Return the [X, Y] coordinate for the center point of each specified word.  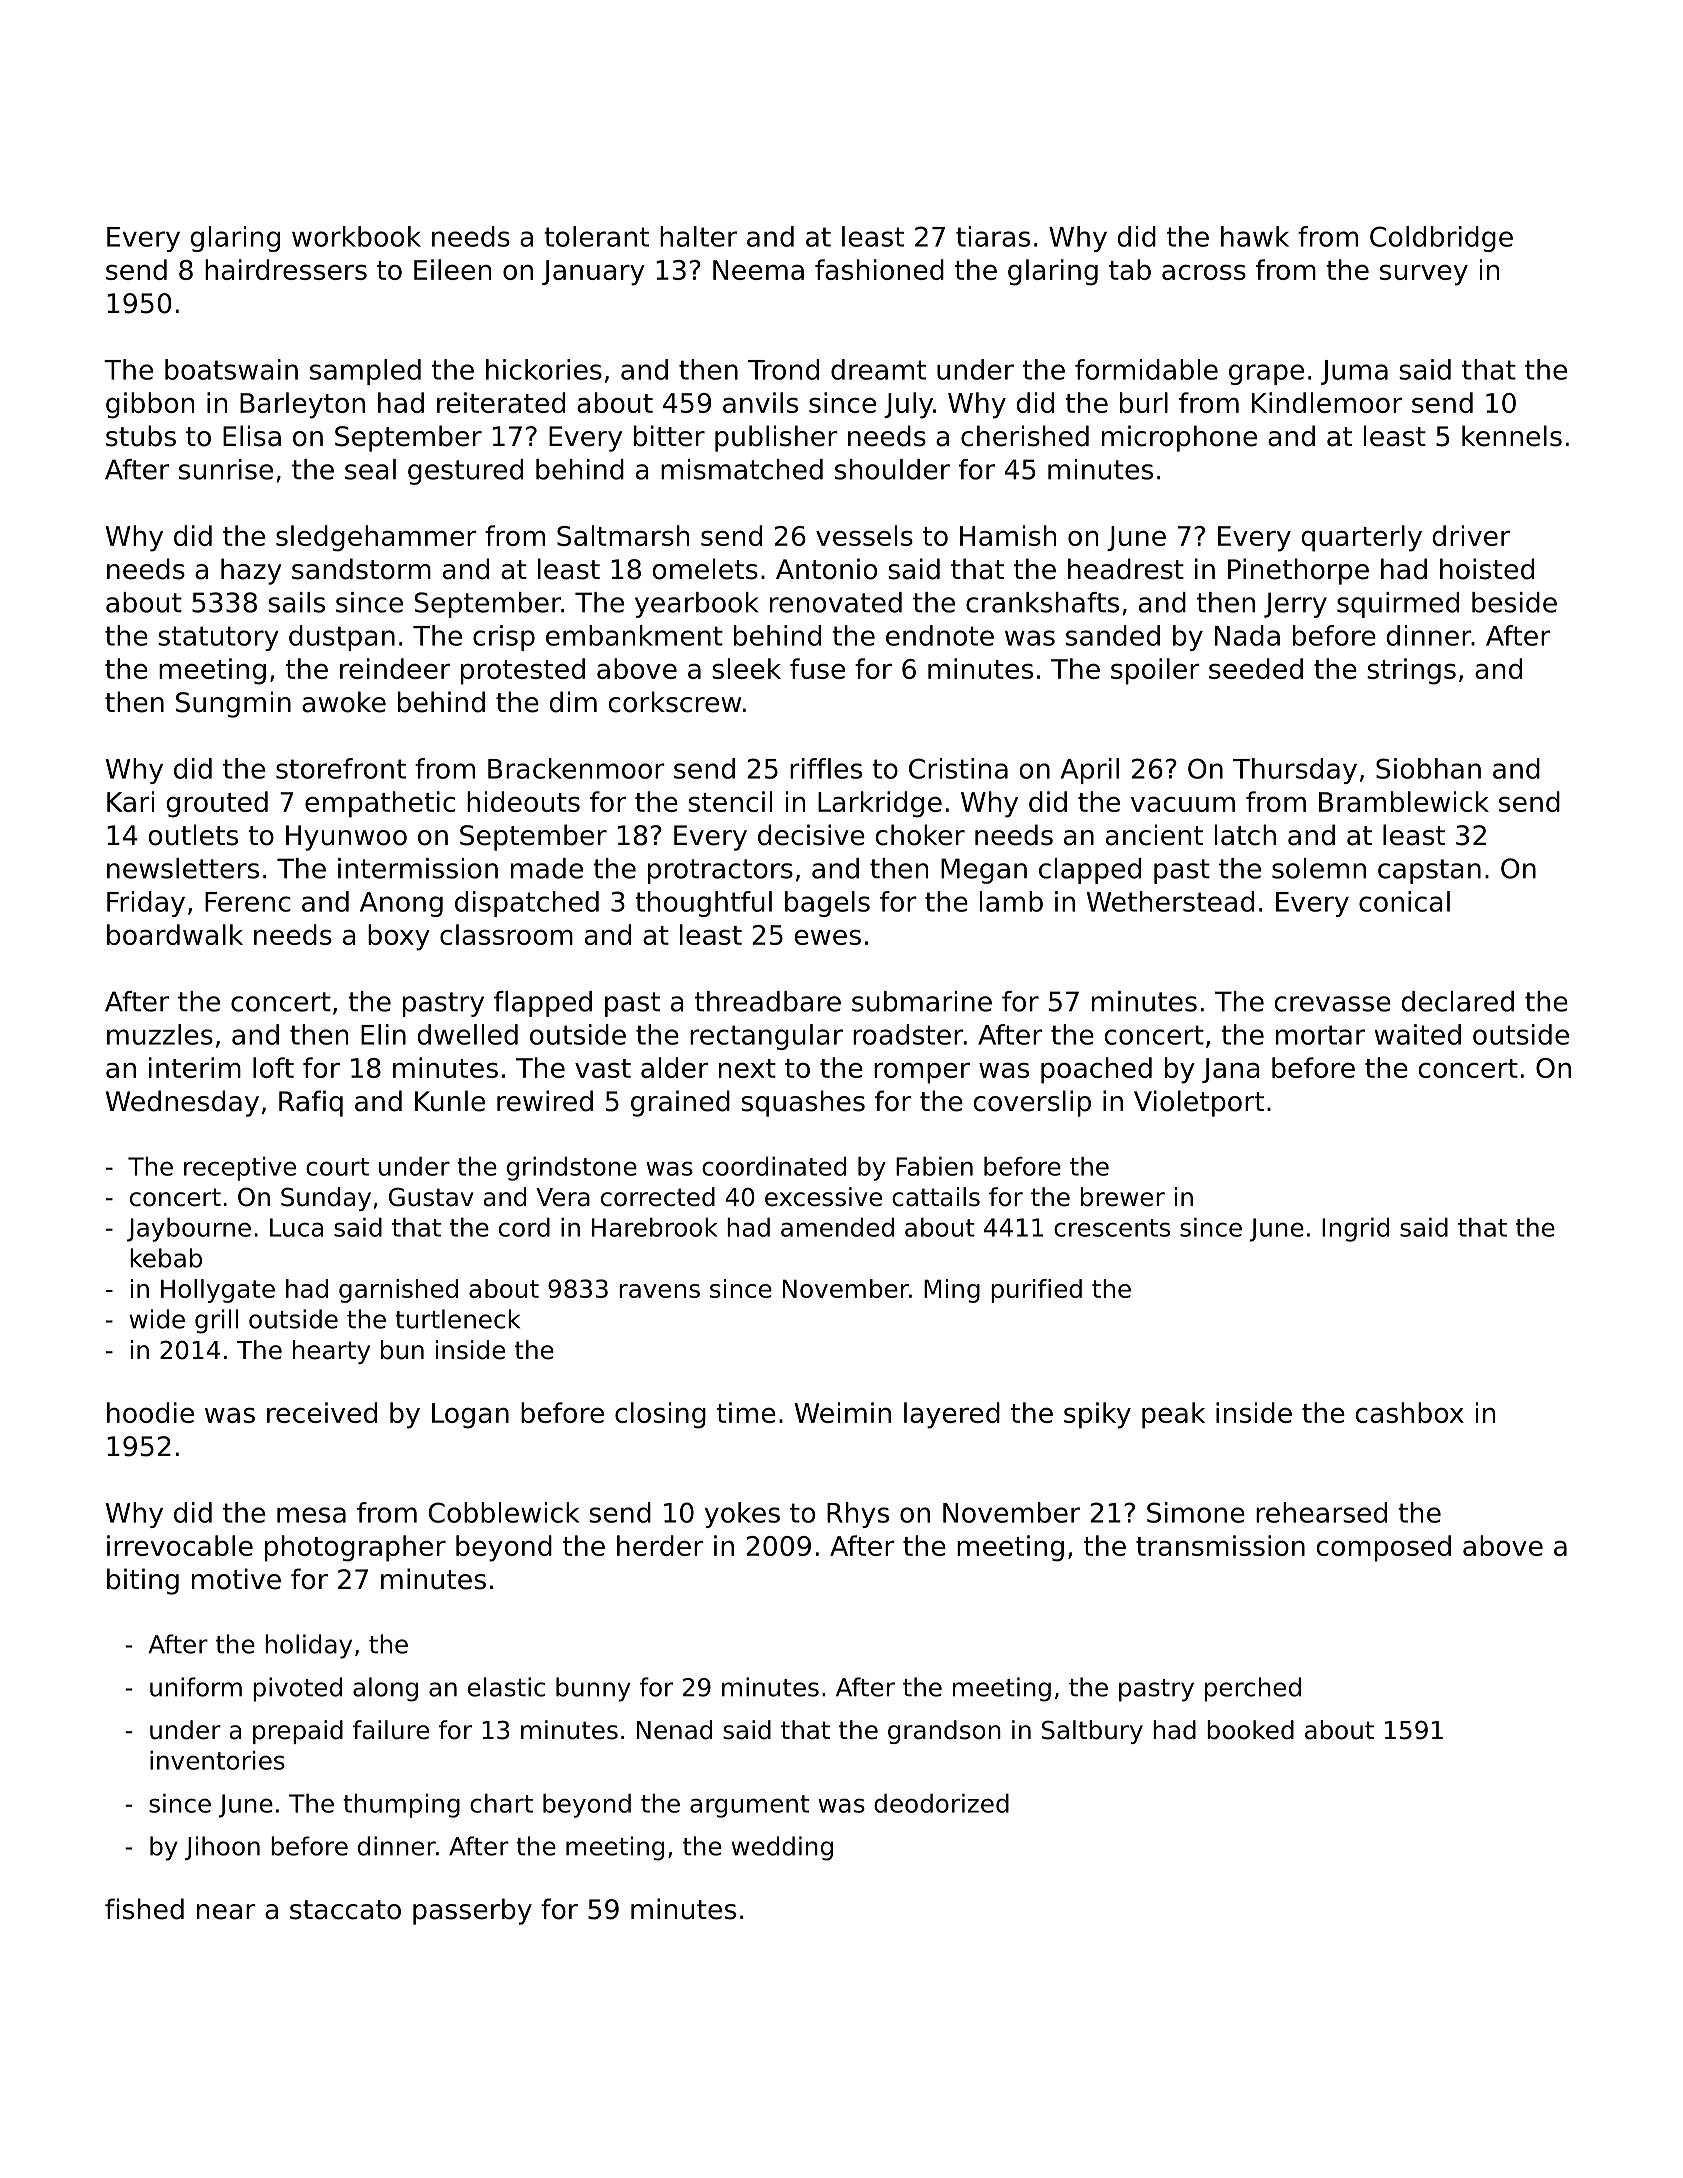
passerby [472, 1911]
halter [698, 236]
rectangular [766, 1037]
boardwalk [175, 934]
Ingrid [1355, 1229]
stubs [141, 436]
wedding [782, 1848]
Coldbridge [1441, 239]
